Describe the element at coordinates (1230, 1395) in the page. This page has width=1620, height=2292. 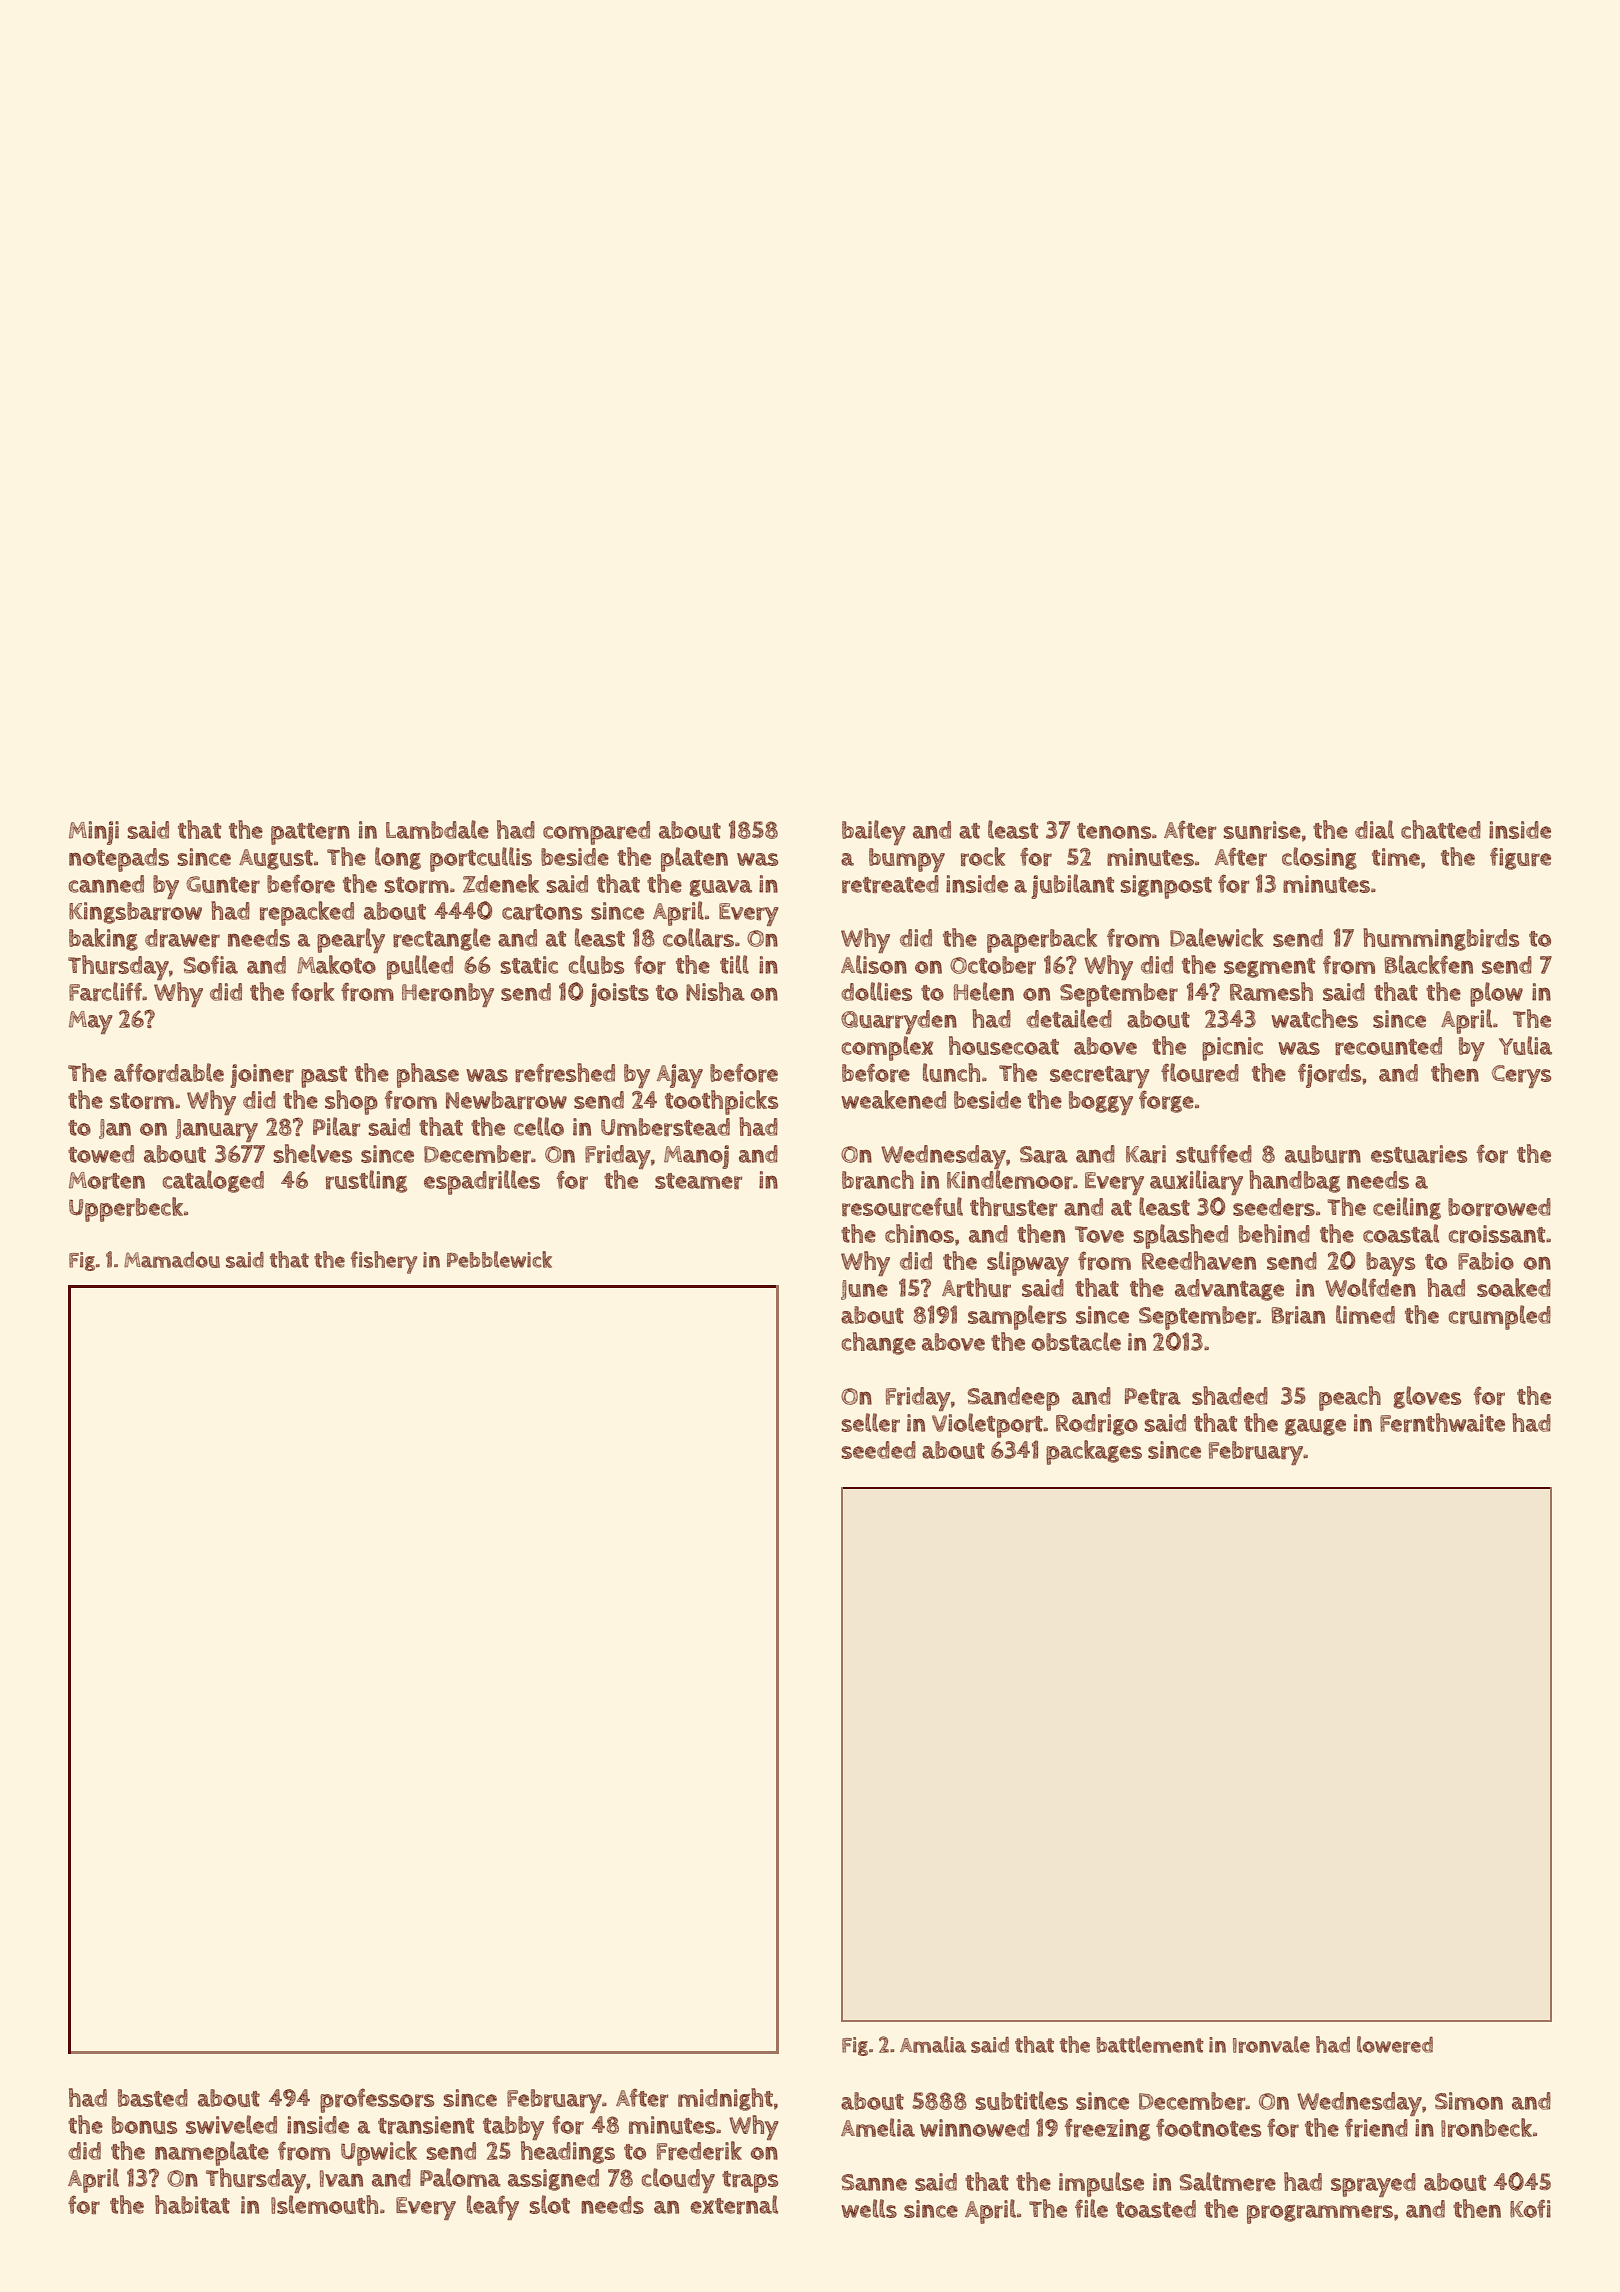
I see `shaded` at that location.
